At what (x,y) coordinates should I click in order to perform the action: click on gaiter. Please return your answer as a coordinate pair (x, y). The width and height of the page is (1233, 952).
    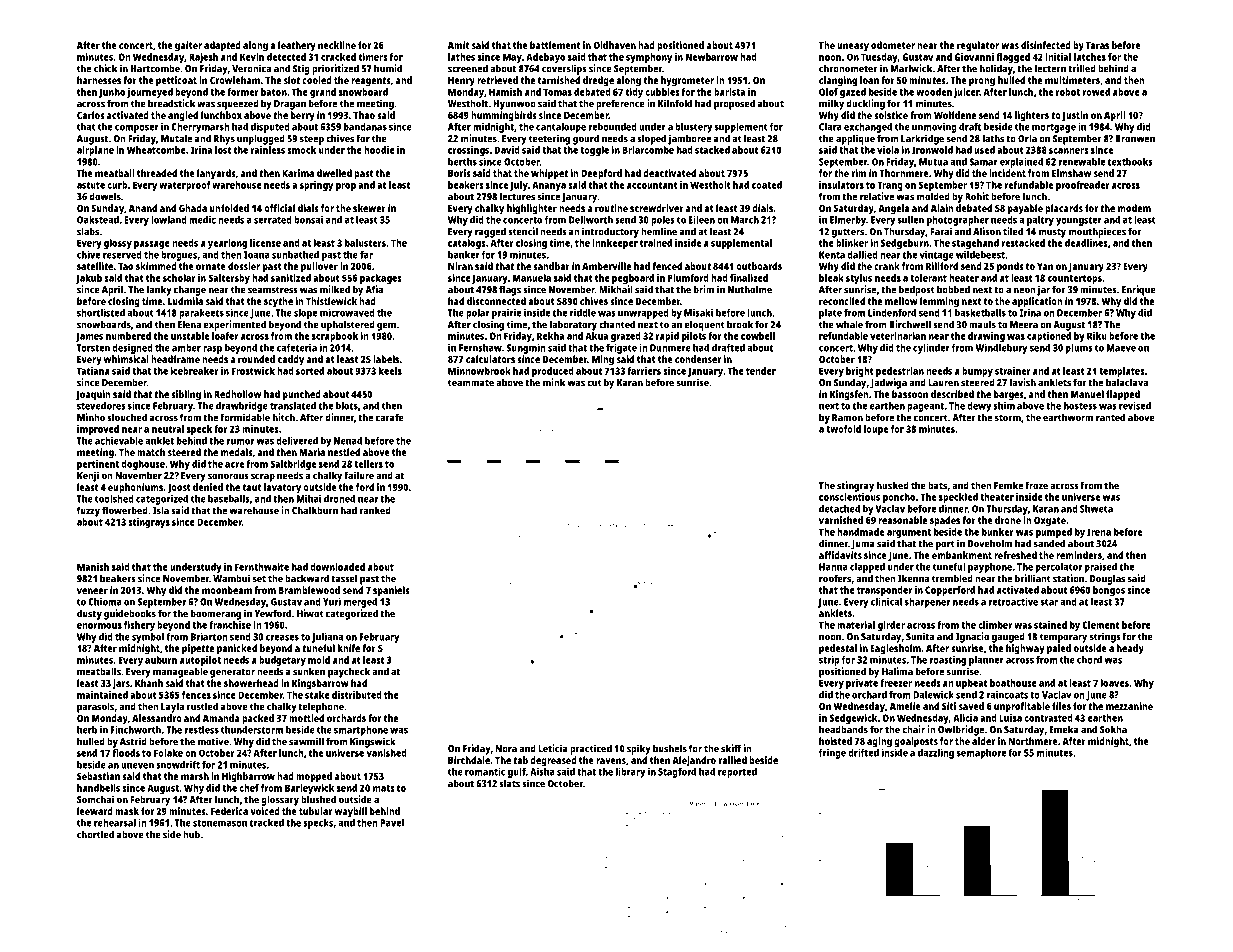
    Looking at the image, I should click on (188, 46).
